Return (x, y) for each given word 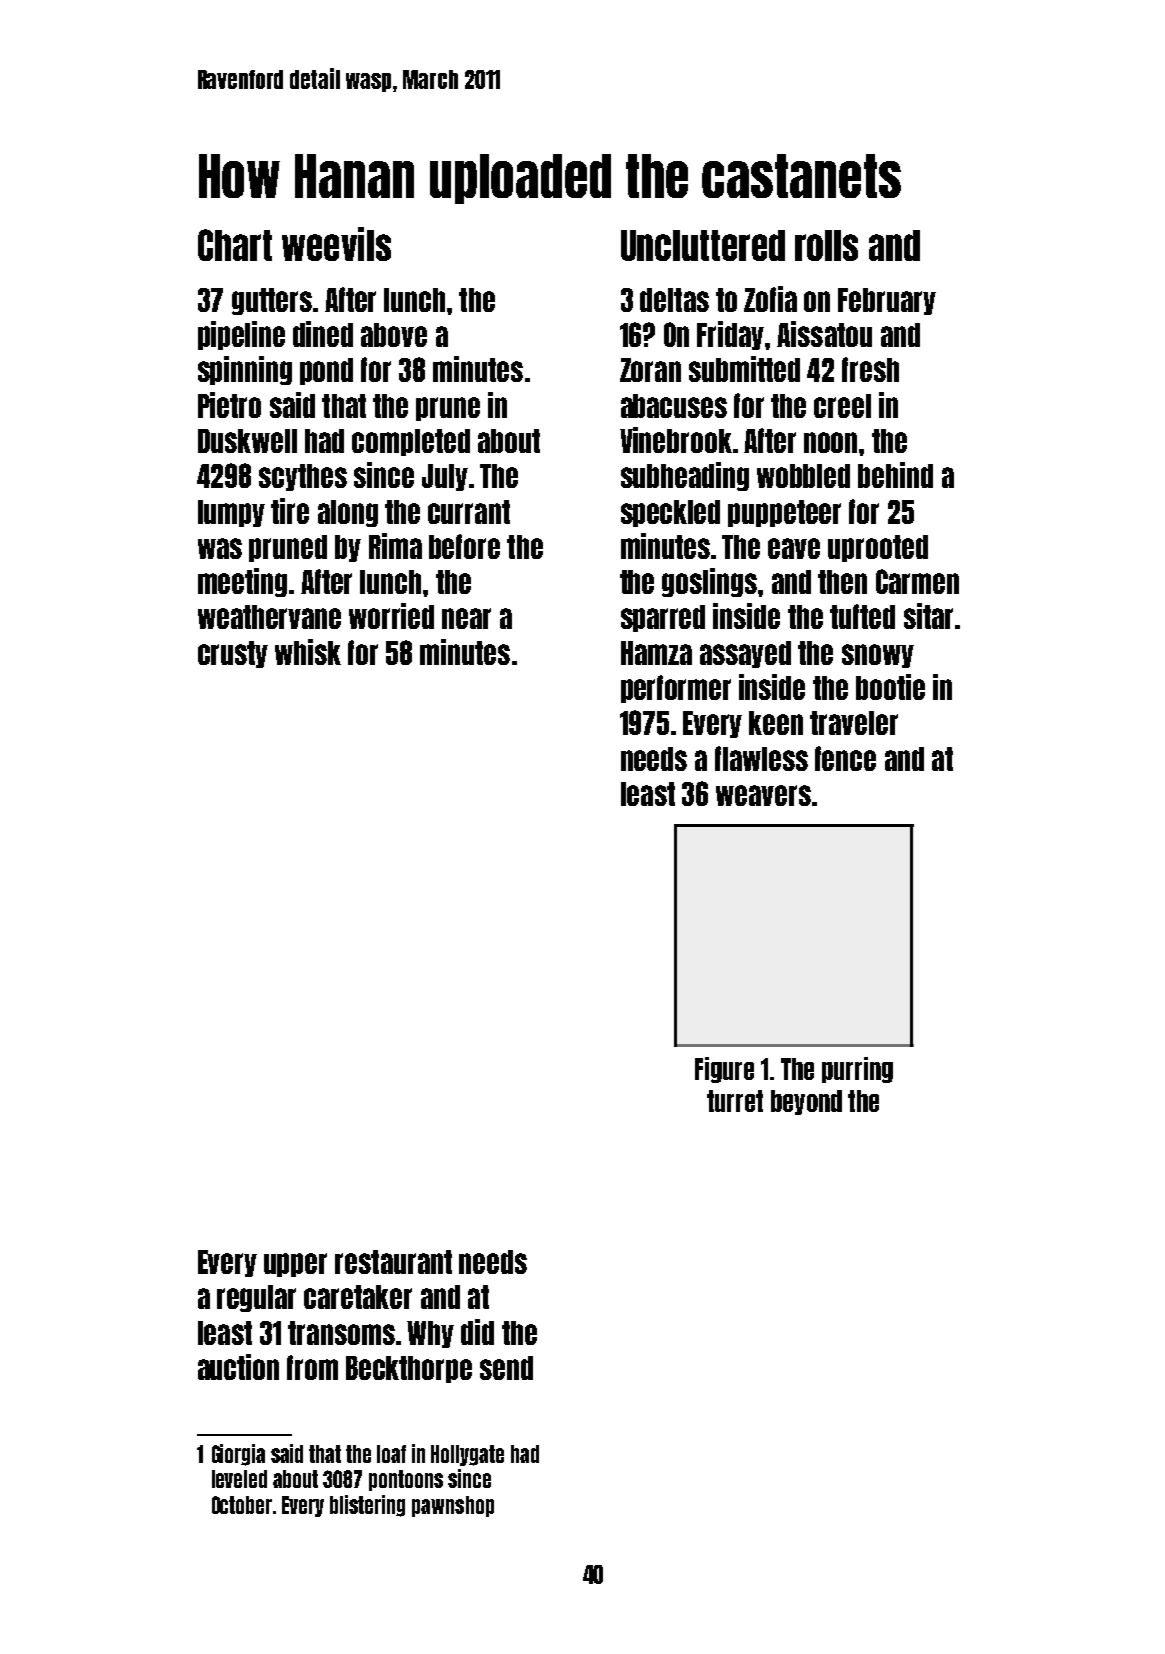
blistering (367, 1506)
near (466, 618)
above (394, 335)
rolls (826, 245)
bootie (890, 687)
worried (391, 616)
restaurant (393, 1262)
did (477, 1332)
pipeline (241, 335)
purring (857, 1070)
